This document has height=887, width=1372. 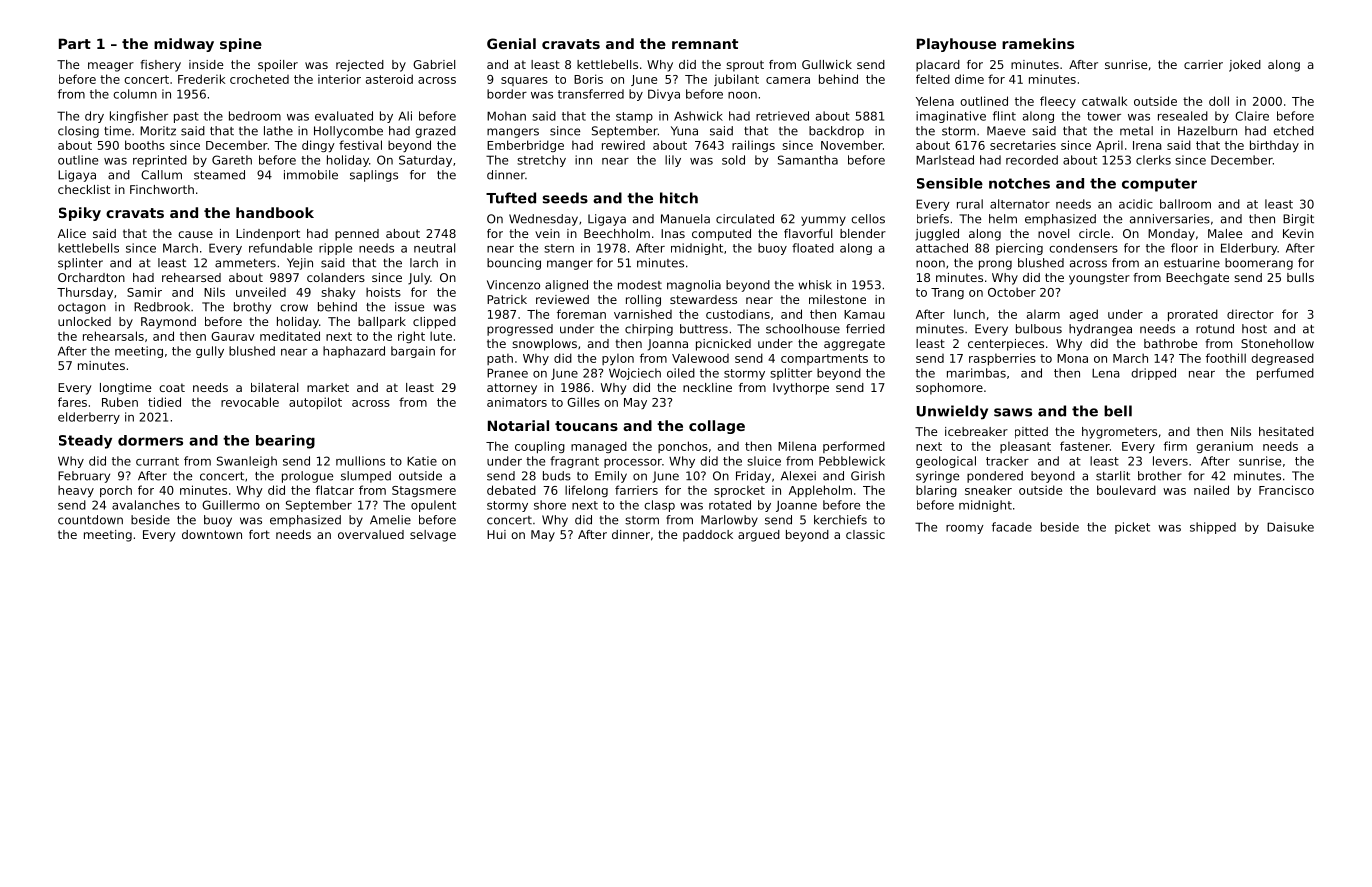 I want to click on bathrobe, so click(x=1170, y=343).
